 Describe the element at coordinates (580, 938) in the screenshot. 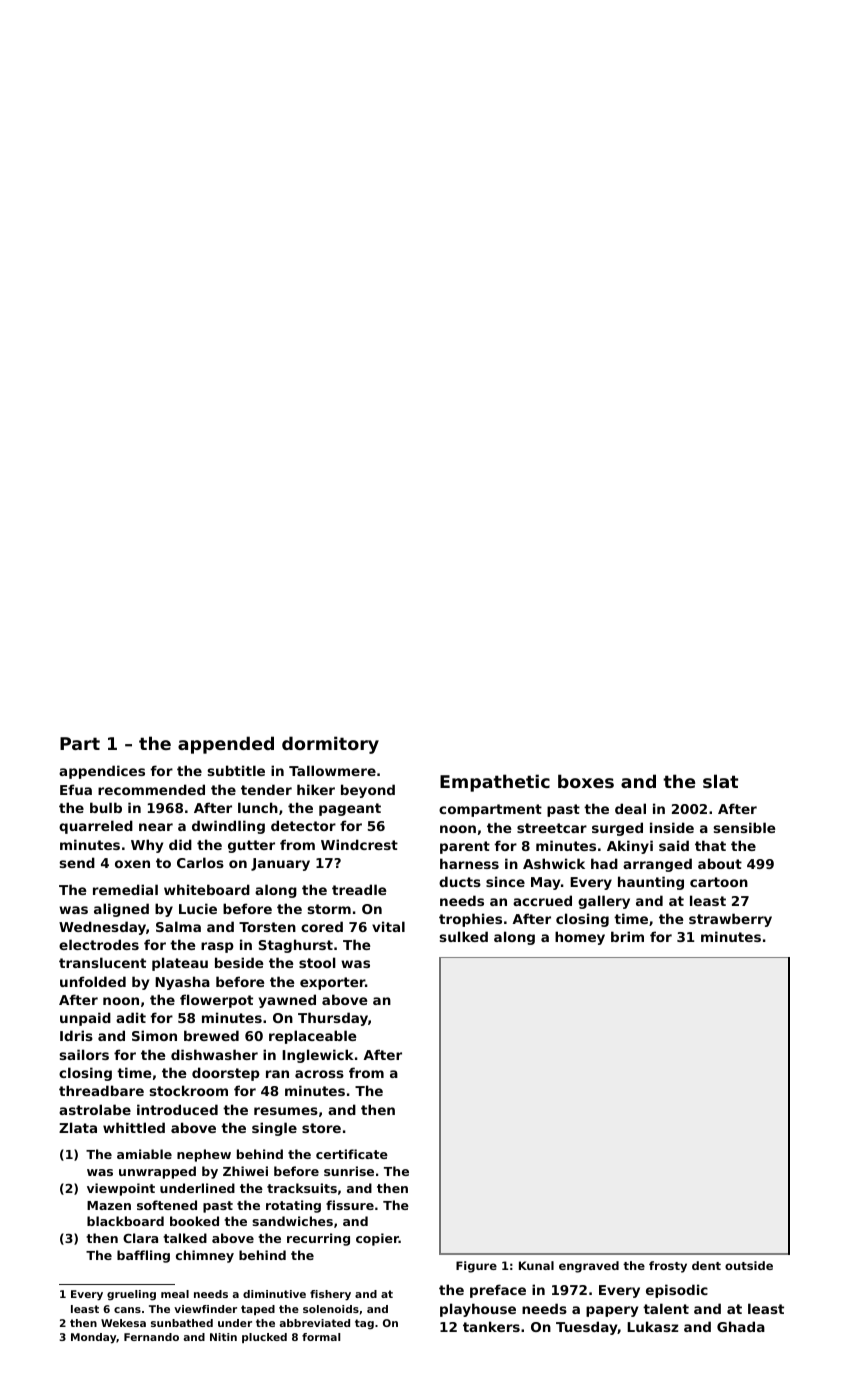

I see `homey` at that location.
